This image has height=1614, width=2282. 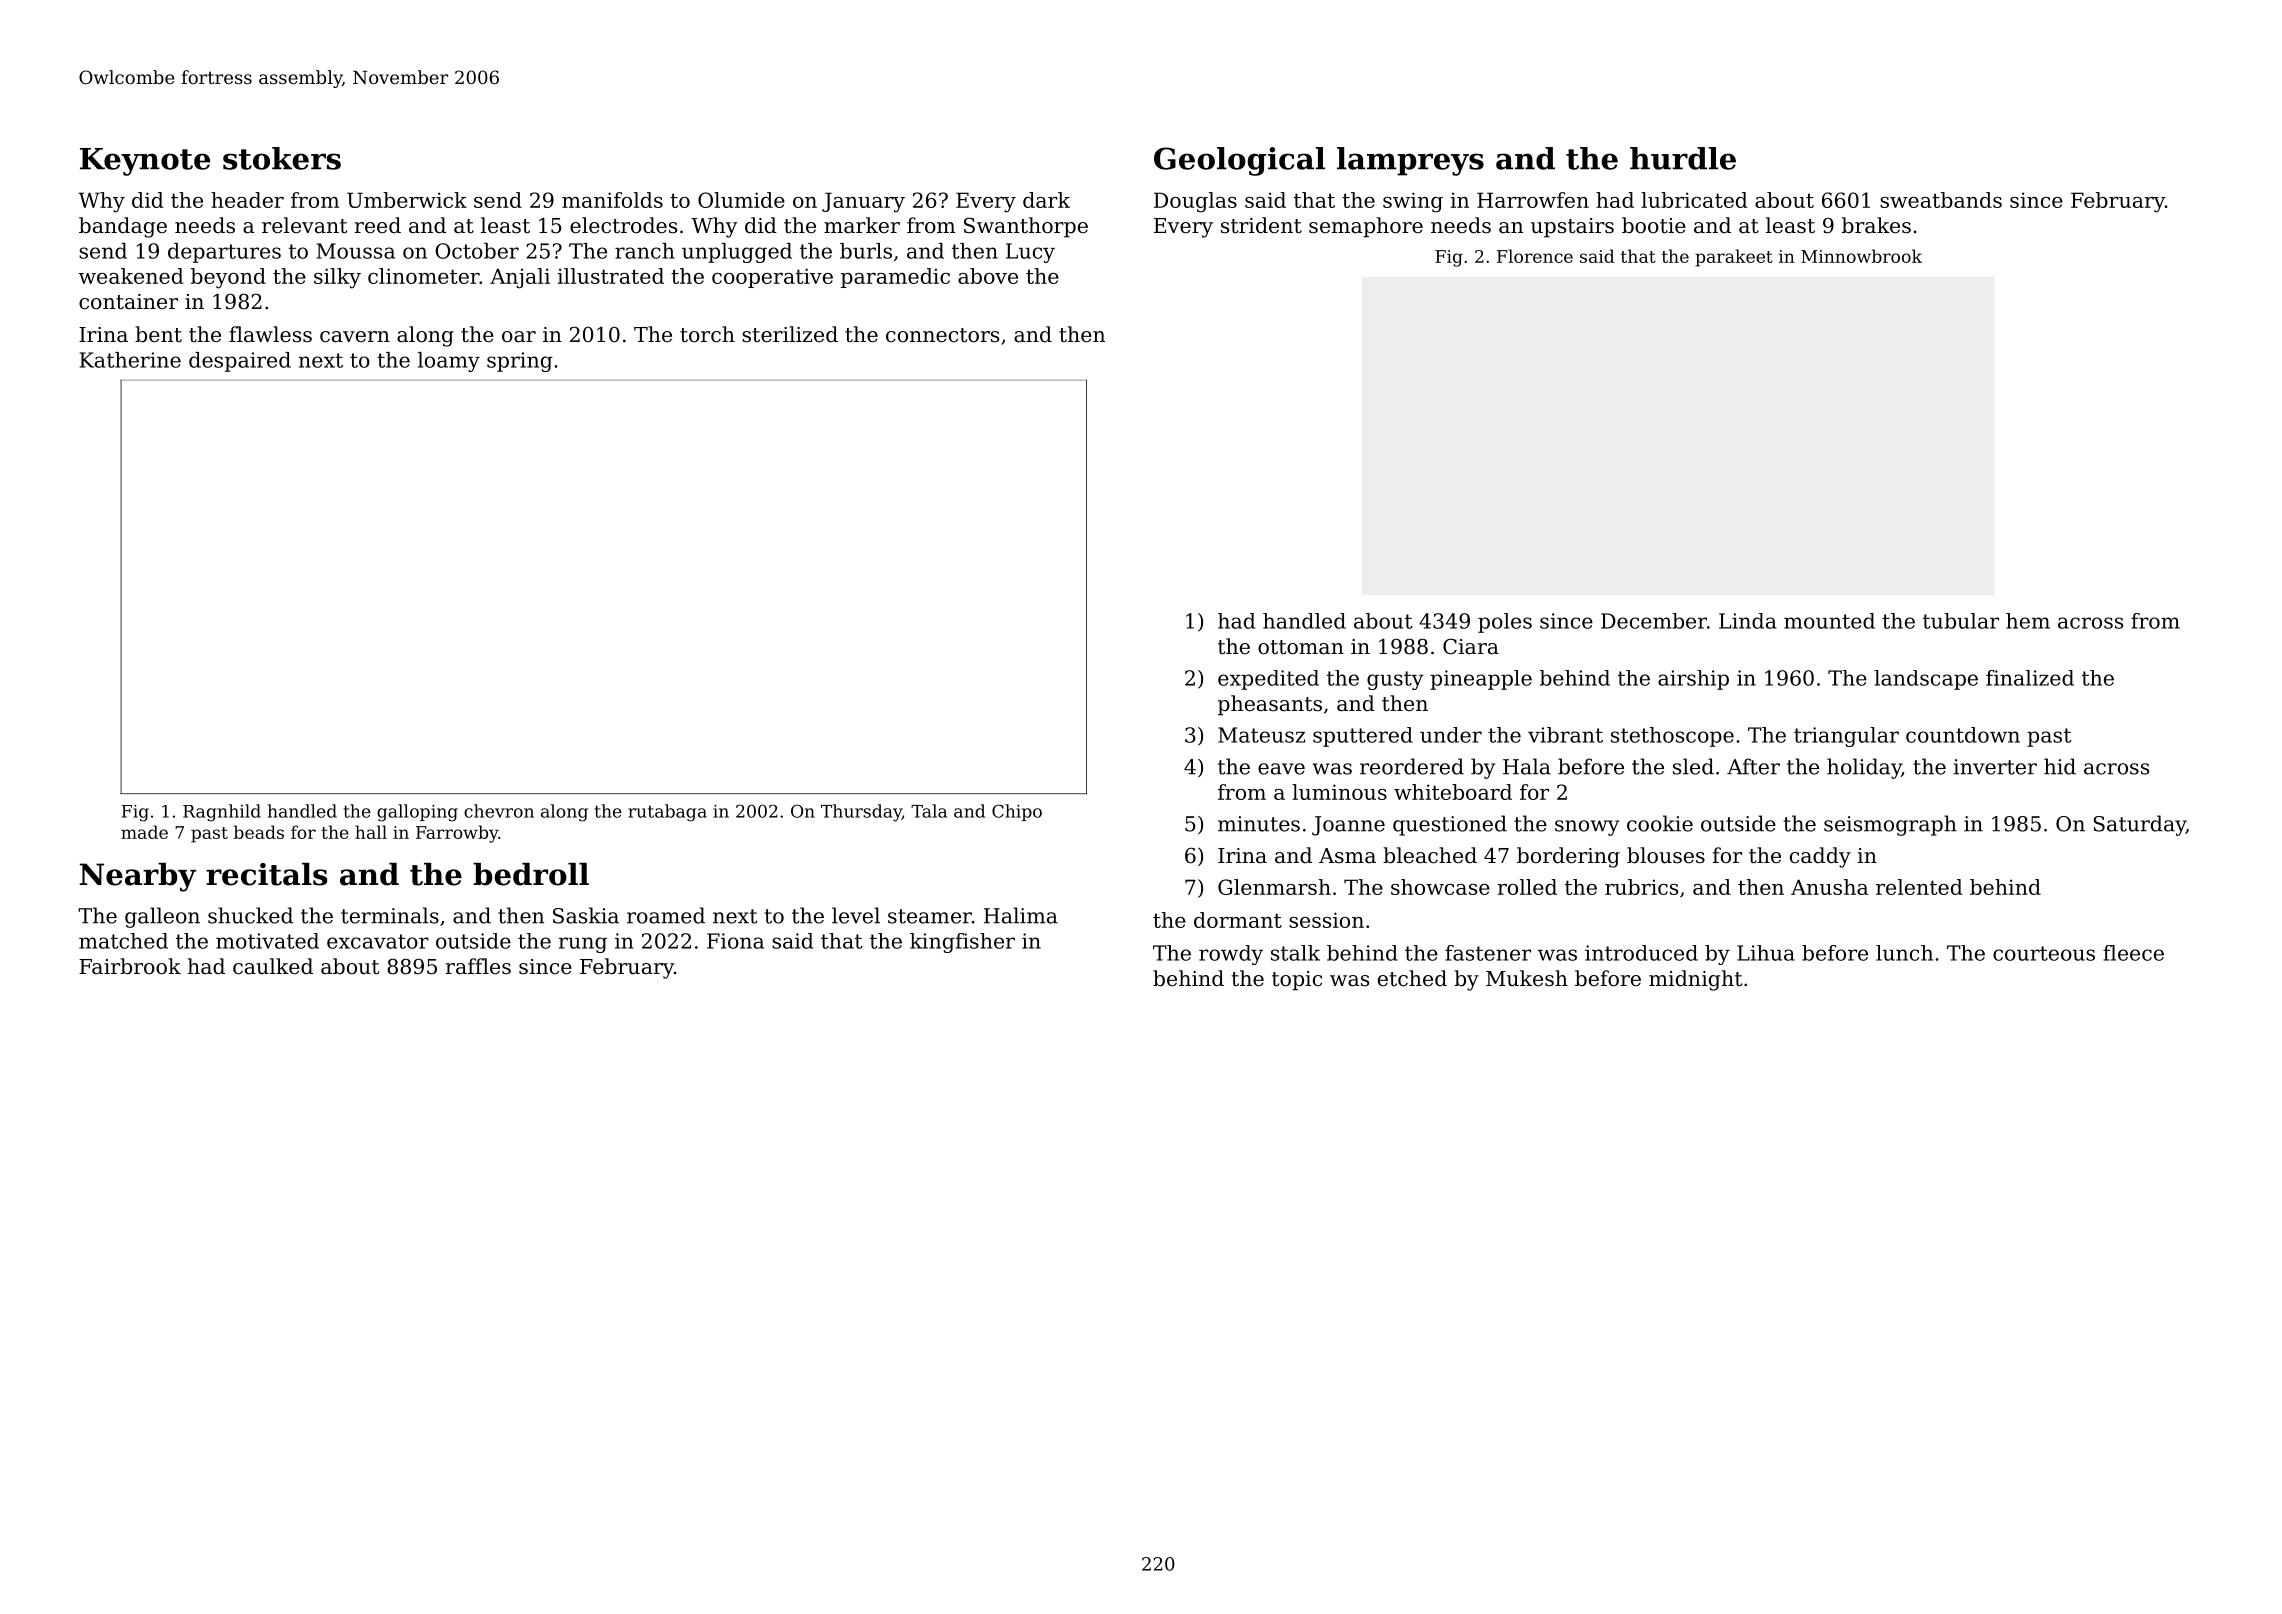 What do you see at coordinates (1654, 225) in the image?
I see `bootie` at bounding box center [1654, 225].
